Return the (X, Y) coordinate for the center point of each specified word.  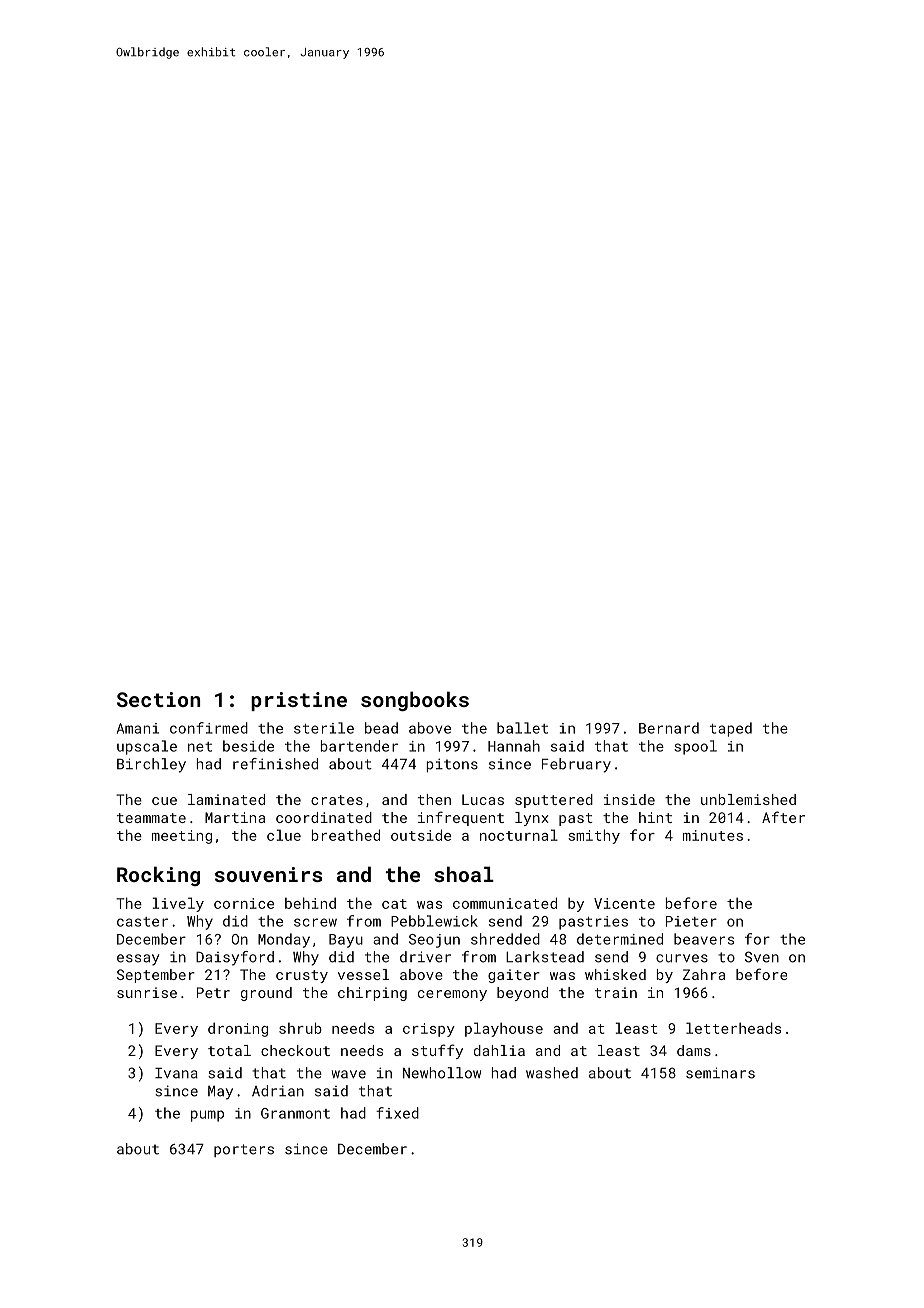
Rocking (158, 876)
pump (207, 1116)
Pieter (691, 921)
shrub (300, 1028)
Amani (138, 728)
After (783, 817)
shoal (464, 874)
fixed (397, 1113)
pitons (452, 765)
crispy (429, 1030)
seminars (720, 1073)
